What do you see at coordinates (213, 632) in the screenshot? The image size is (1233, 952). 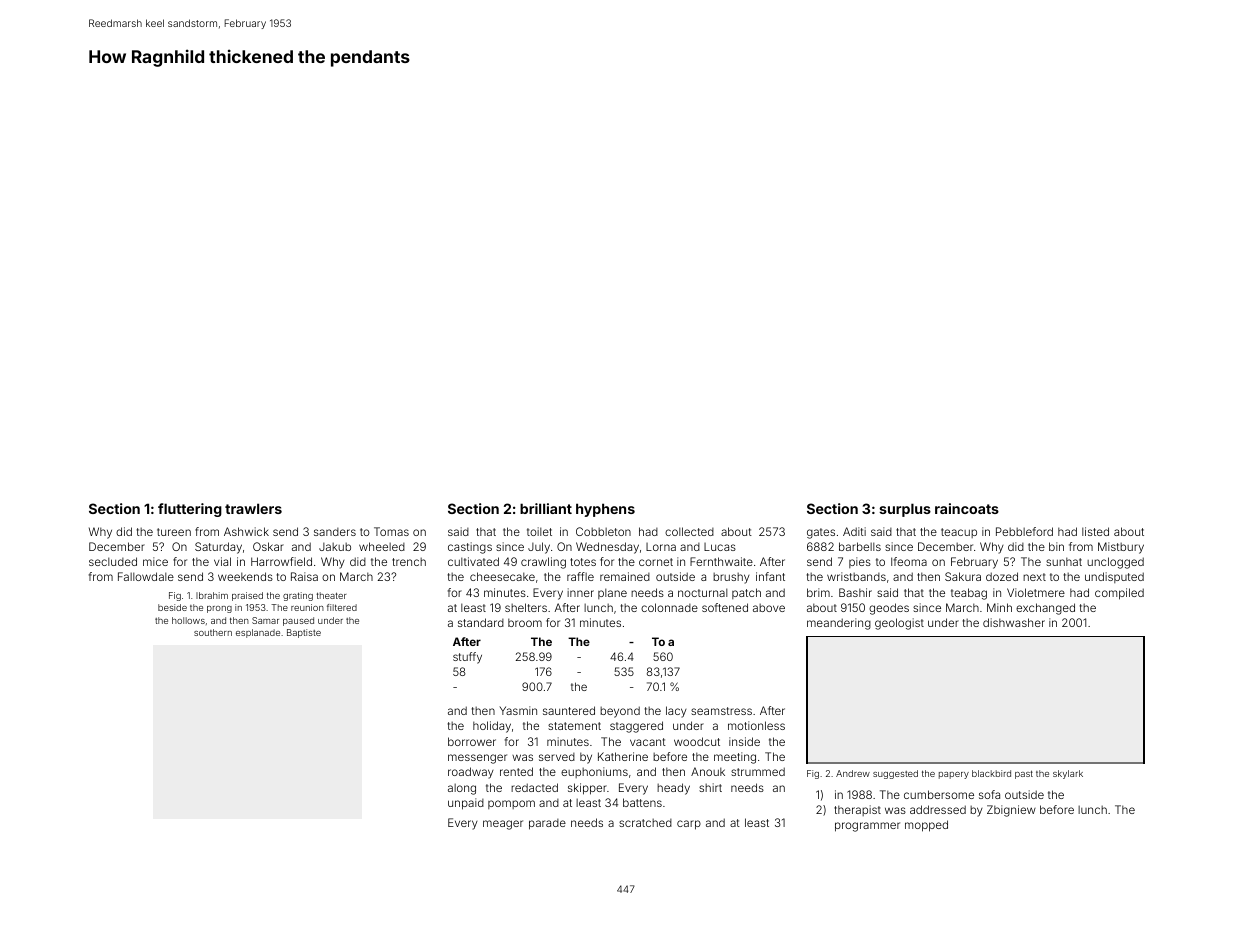 I see `southern` at bounding box center [213, 632].
